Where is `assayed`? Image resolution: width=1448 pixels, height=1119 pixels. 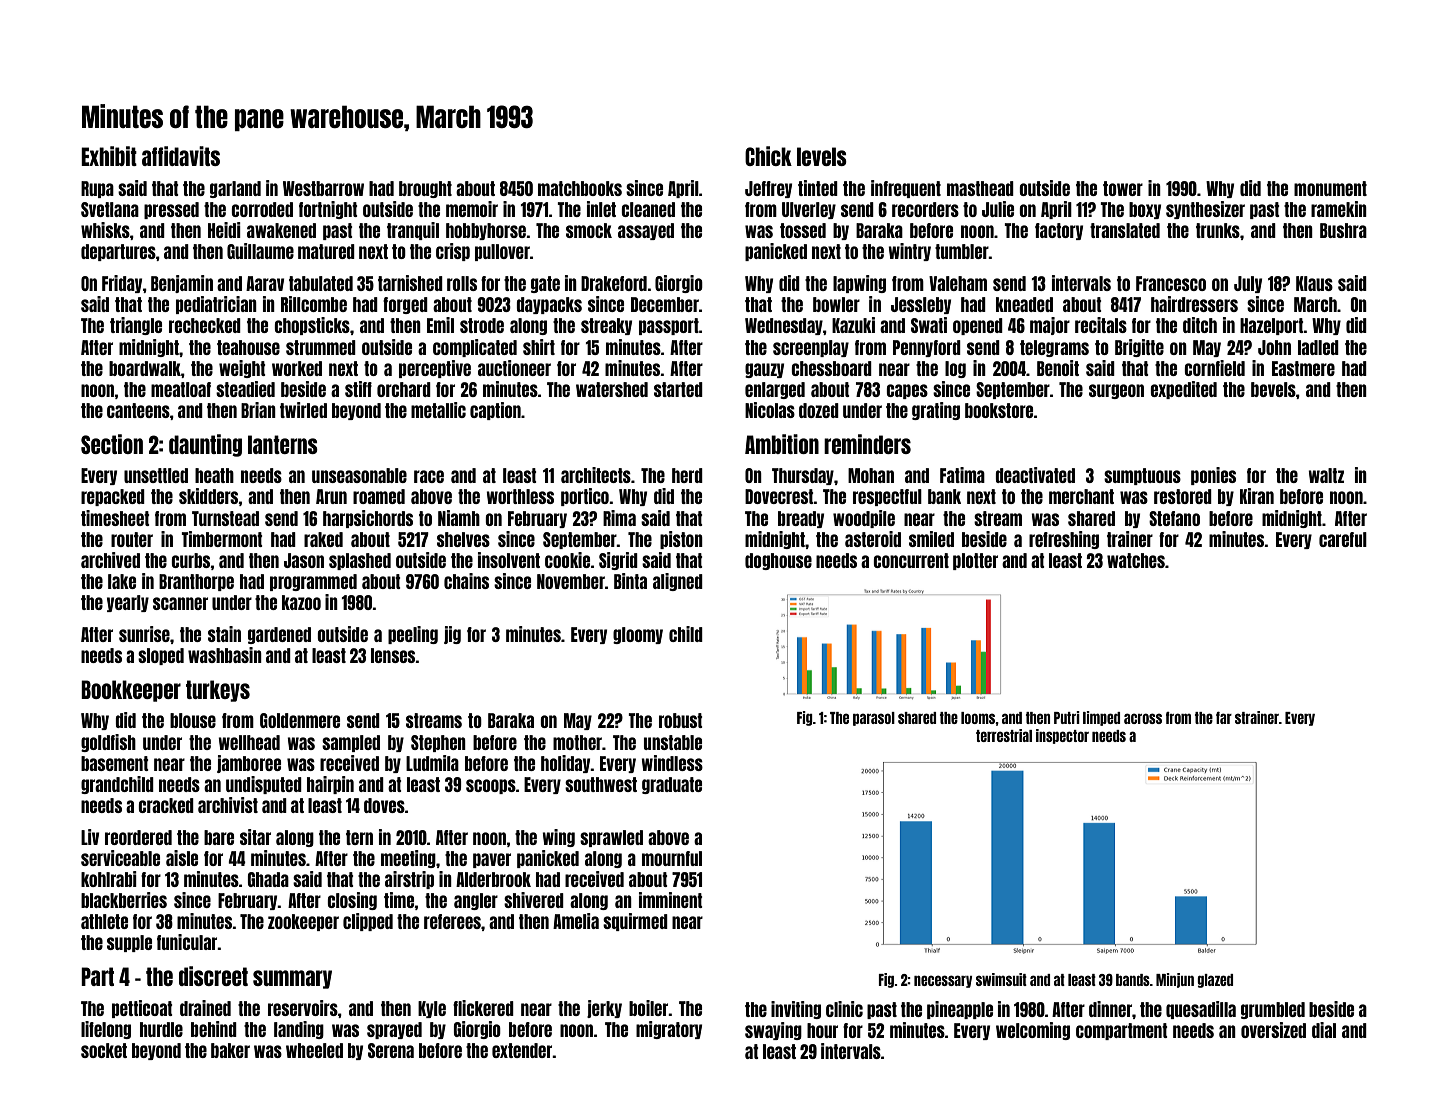
assayed is located at coordinates (646, 231).
